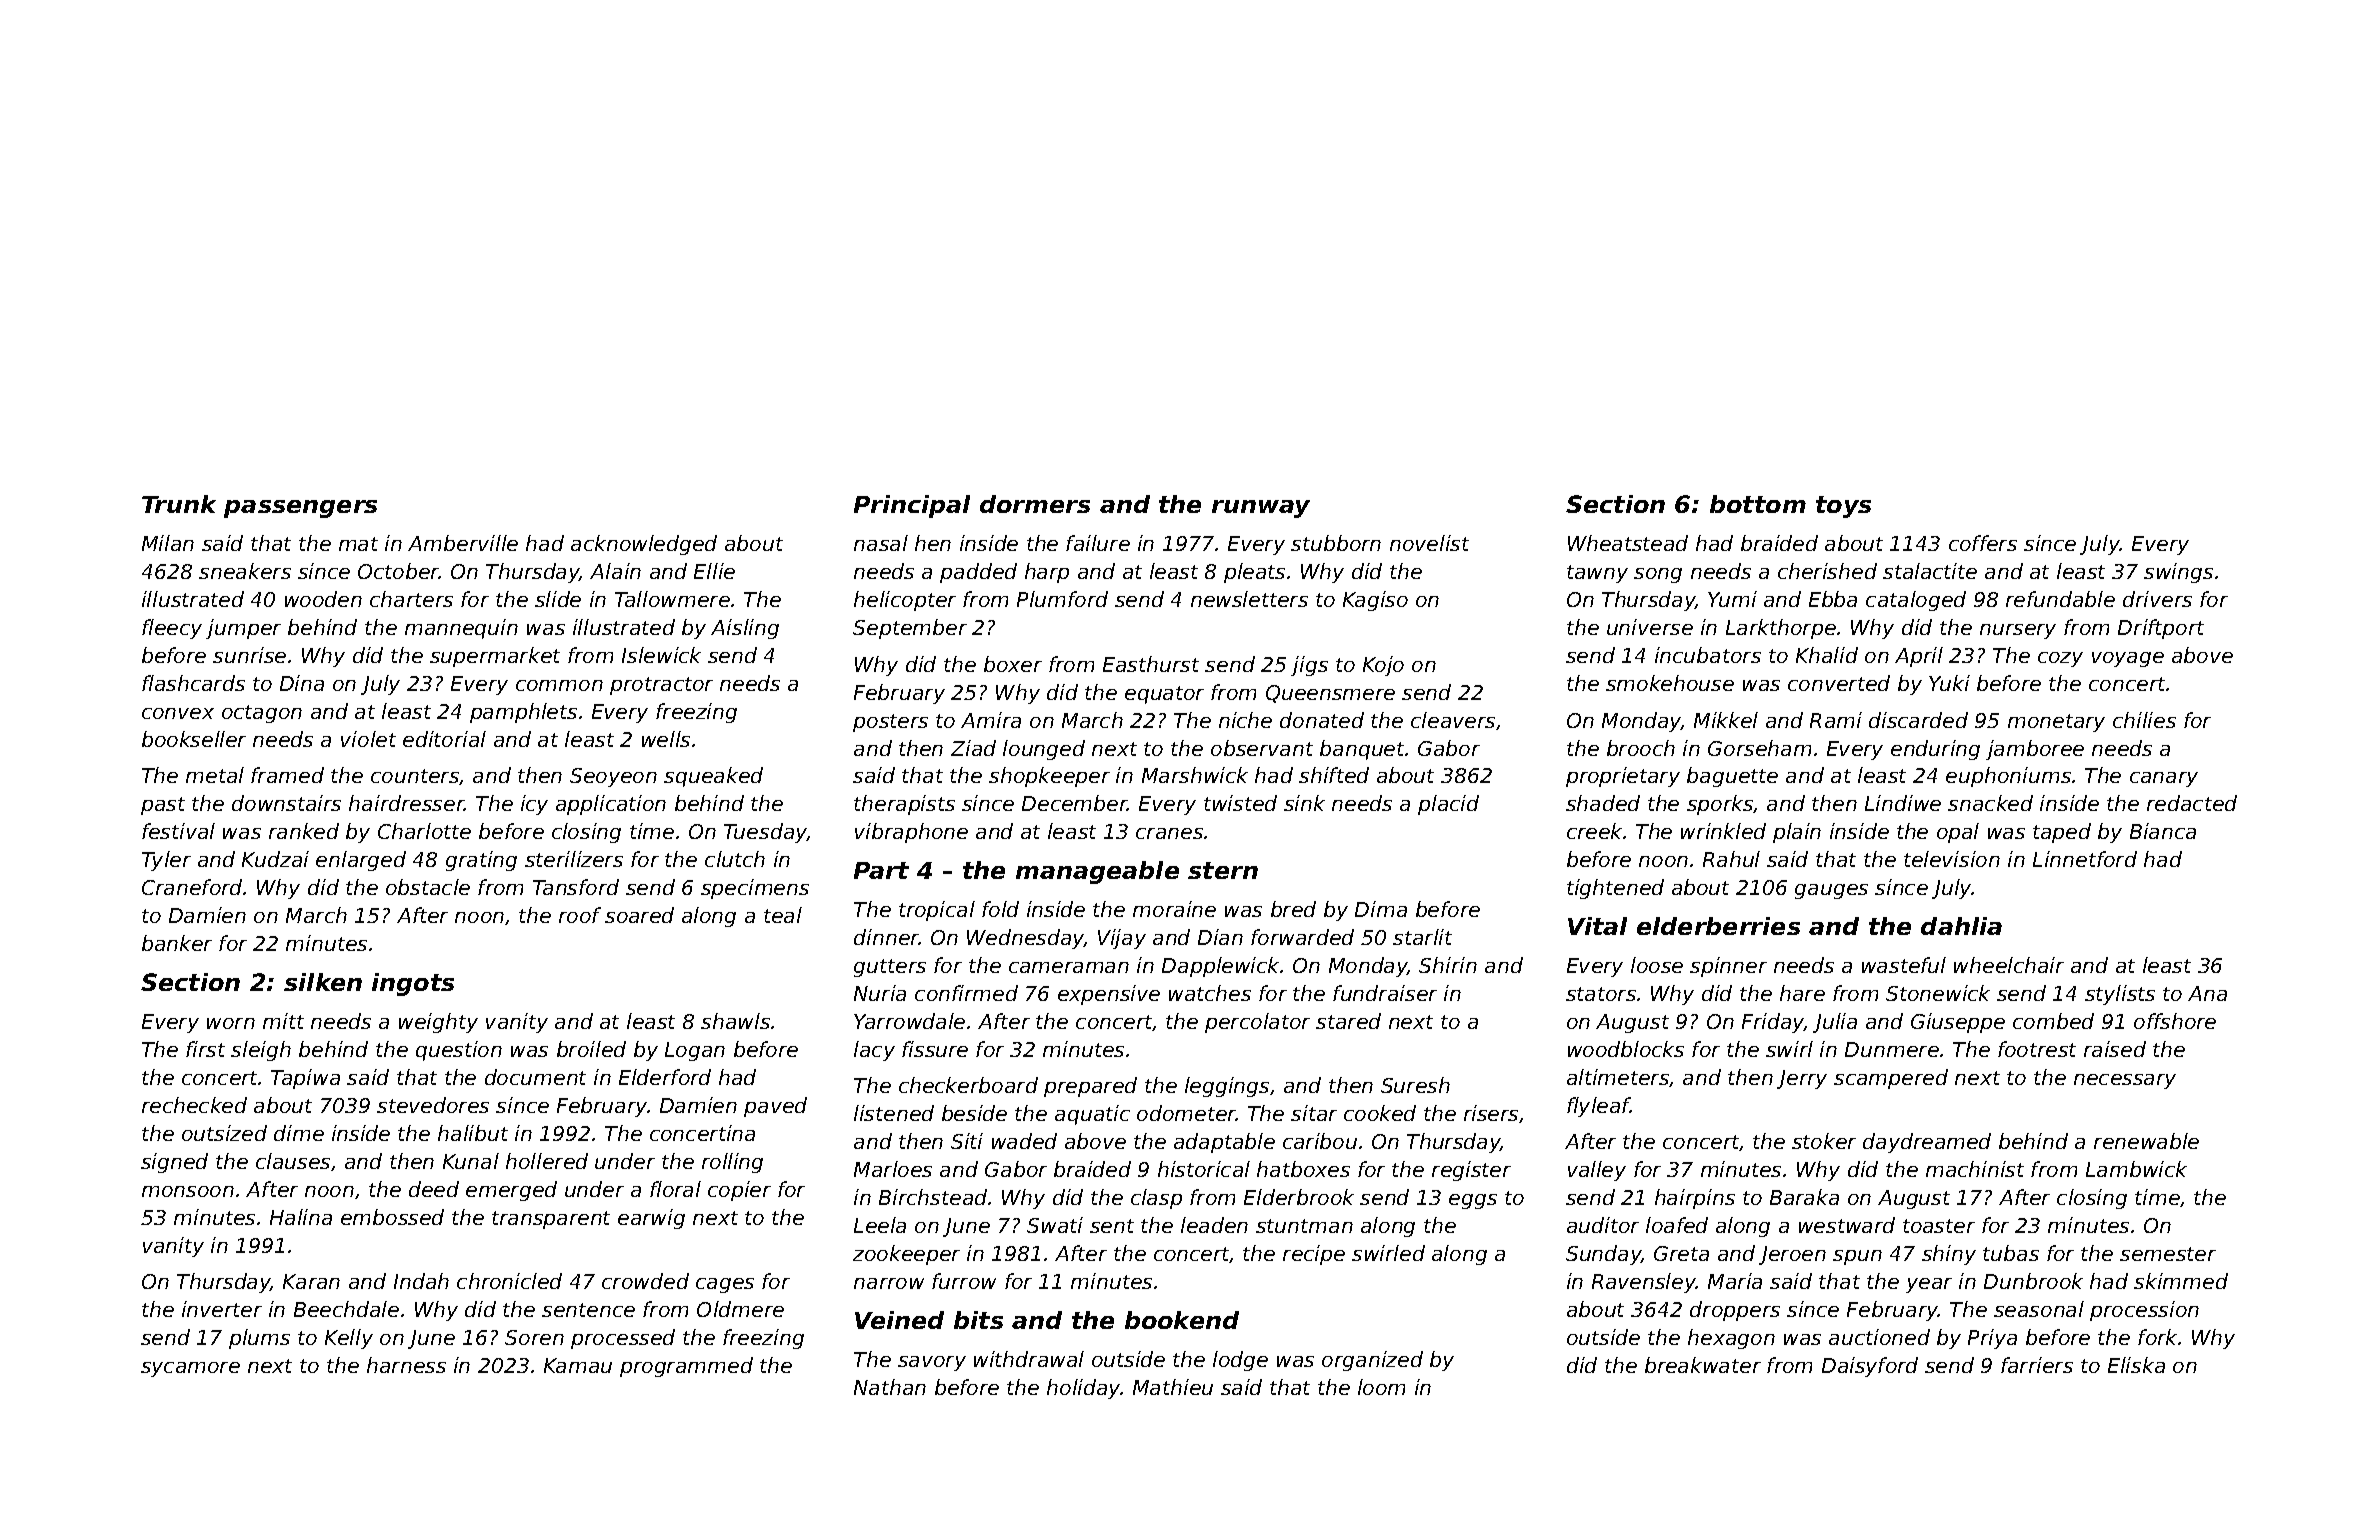 The height and width of the image is (1540, 2380). What do you see at coordinates (1731, 859) in the image?
I see `Rahul` at bounding box center [1731, 859].
